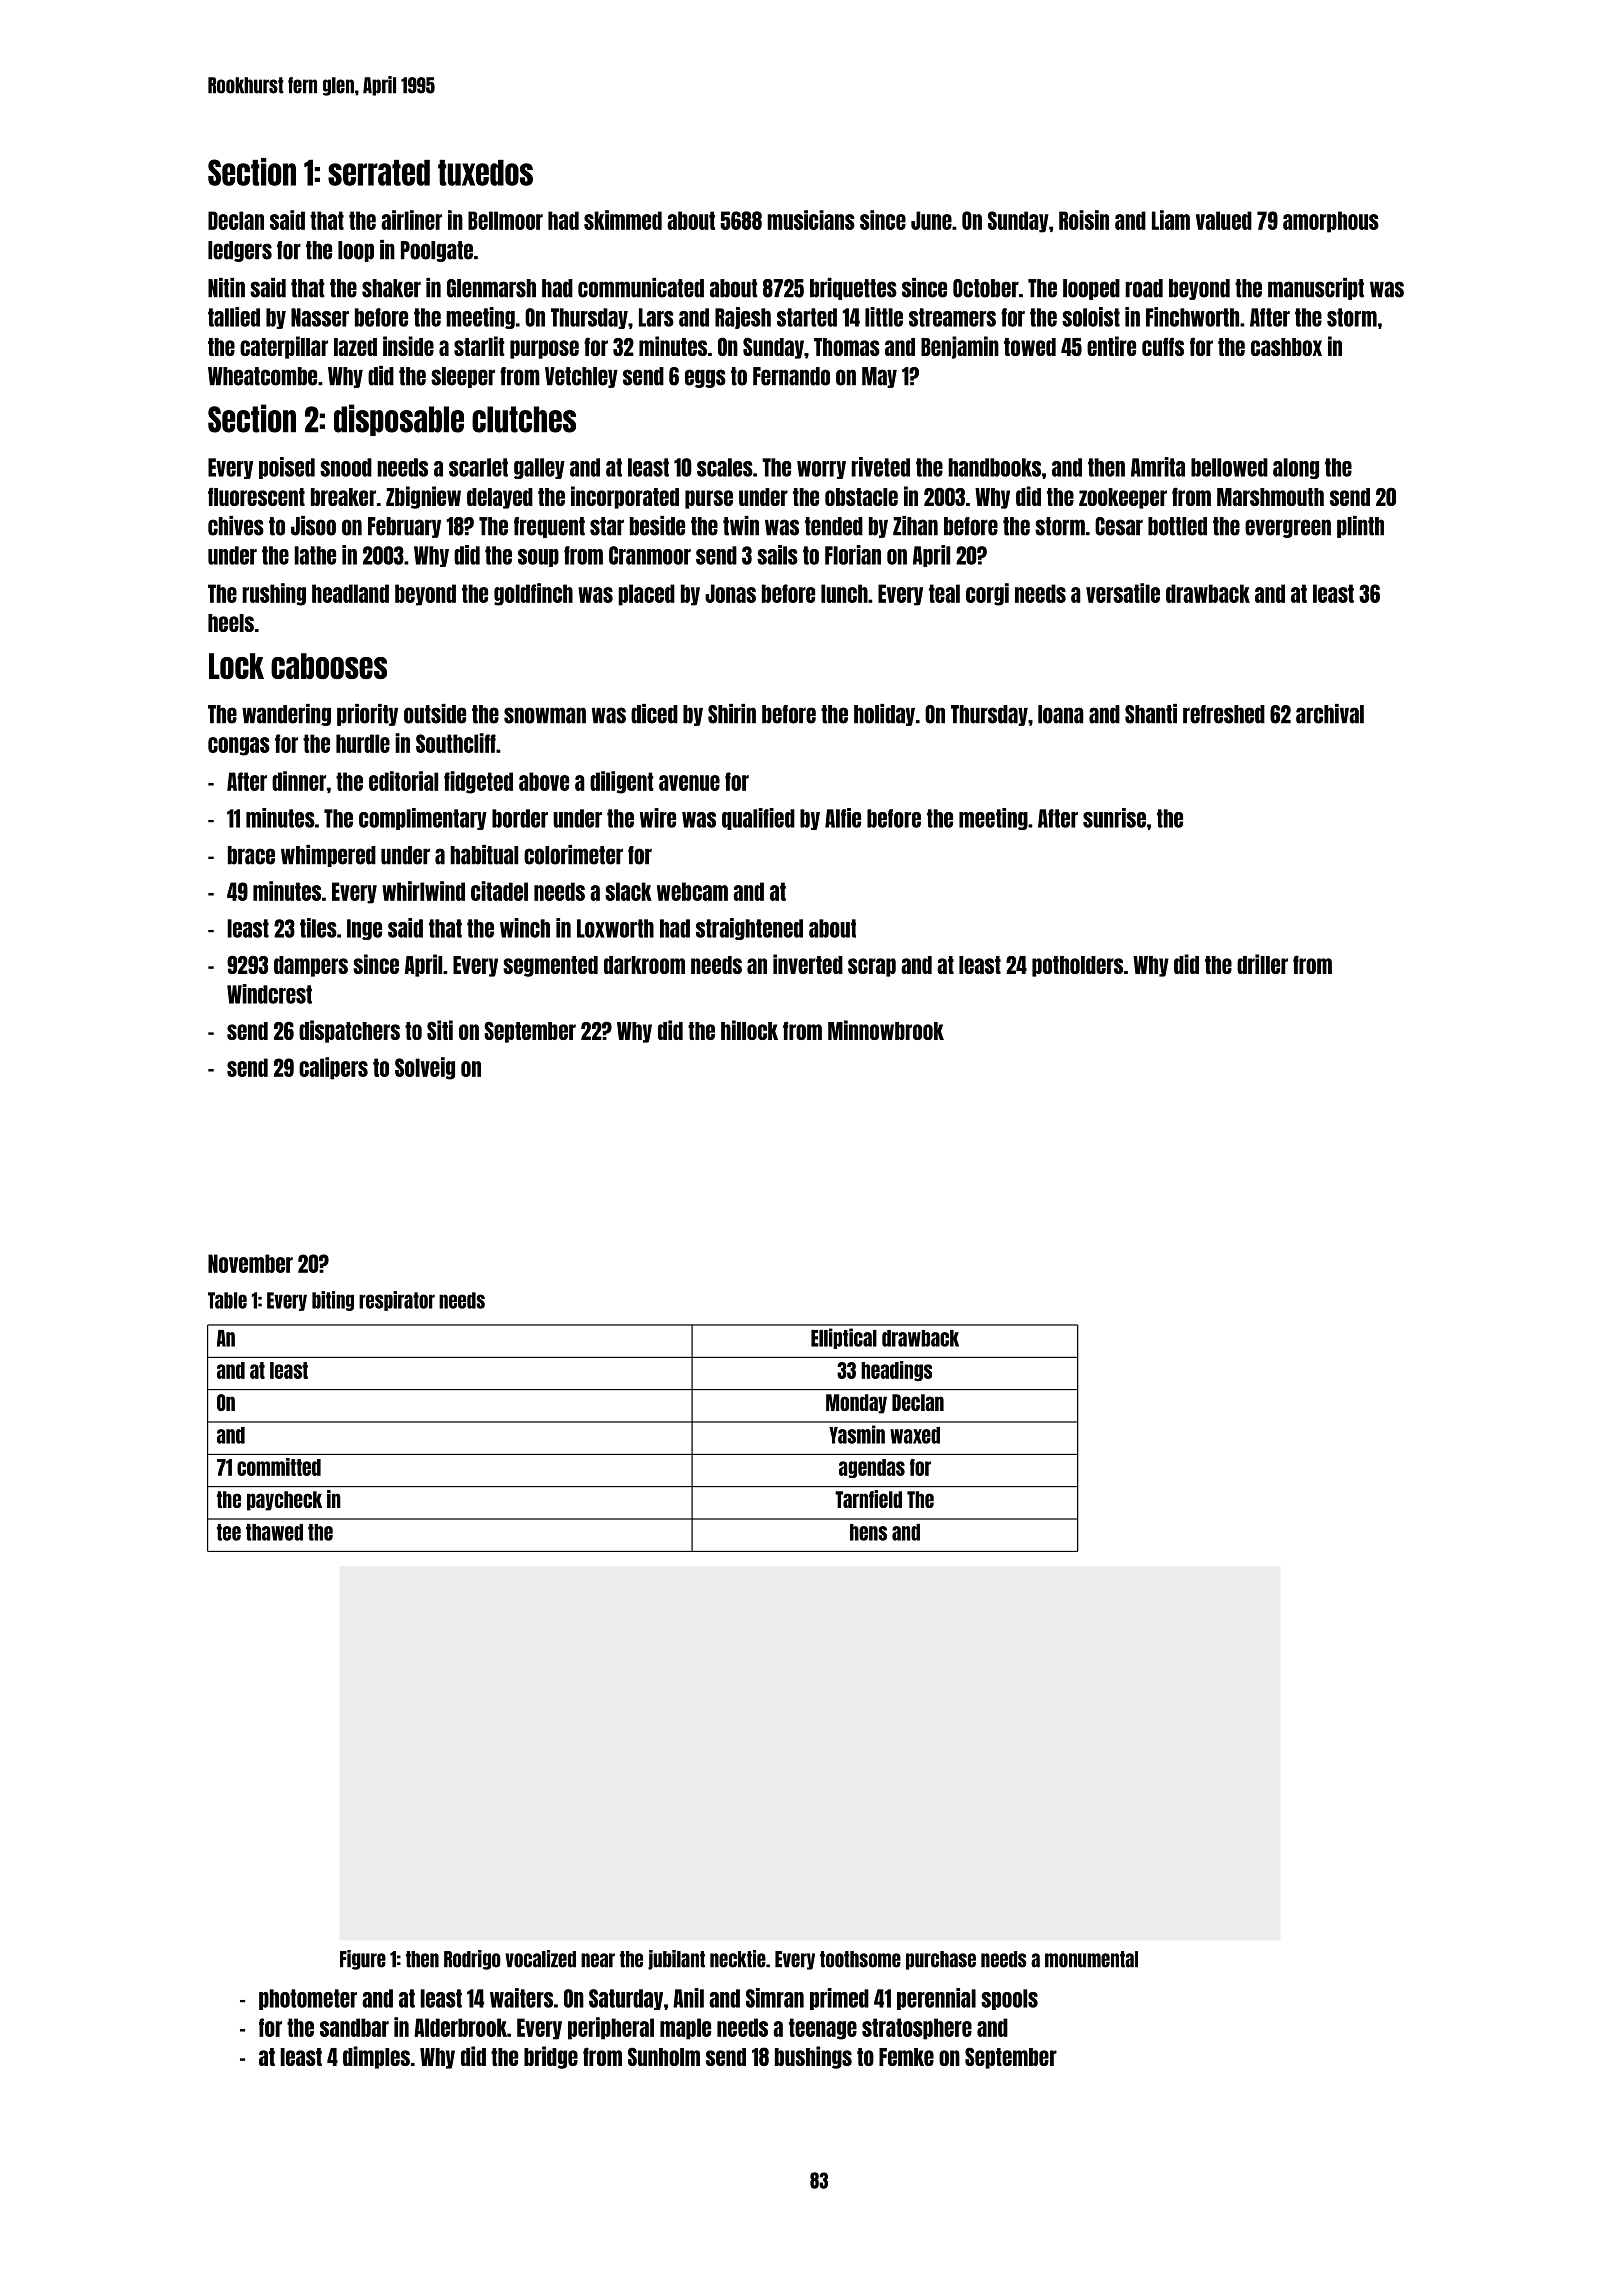 Image resolution: width=1620 pixels, height=2292 pixels. What do you see at coordinates (399, 420) in the page?
I see `disposable` at bounding box center [399, 420].
